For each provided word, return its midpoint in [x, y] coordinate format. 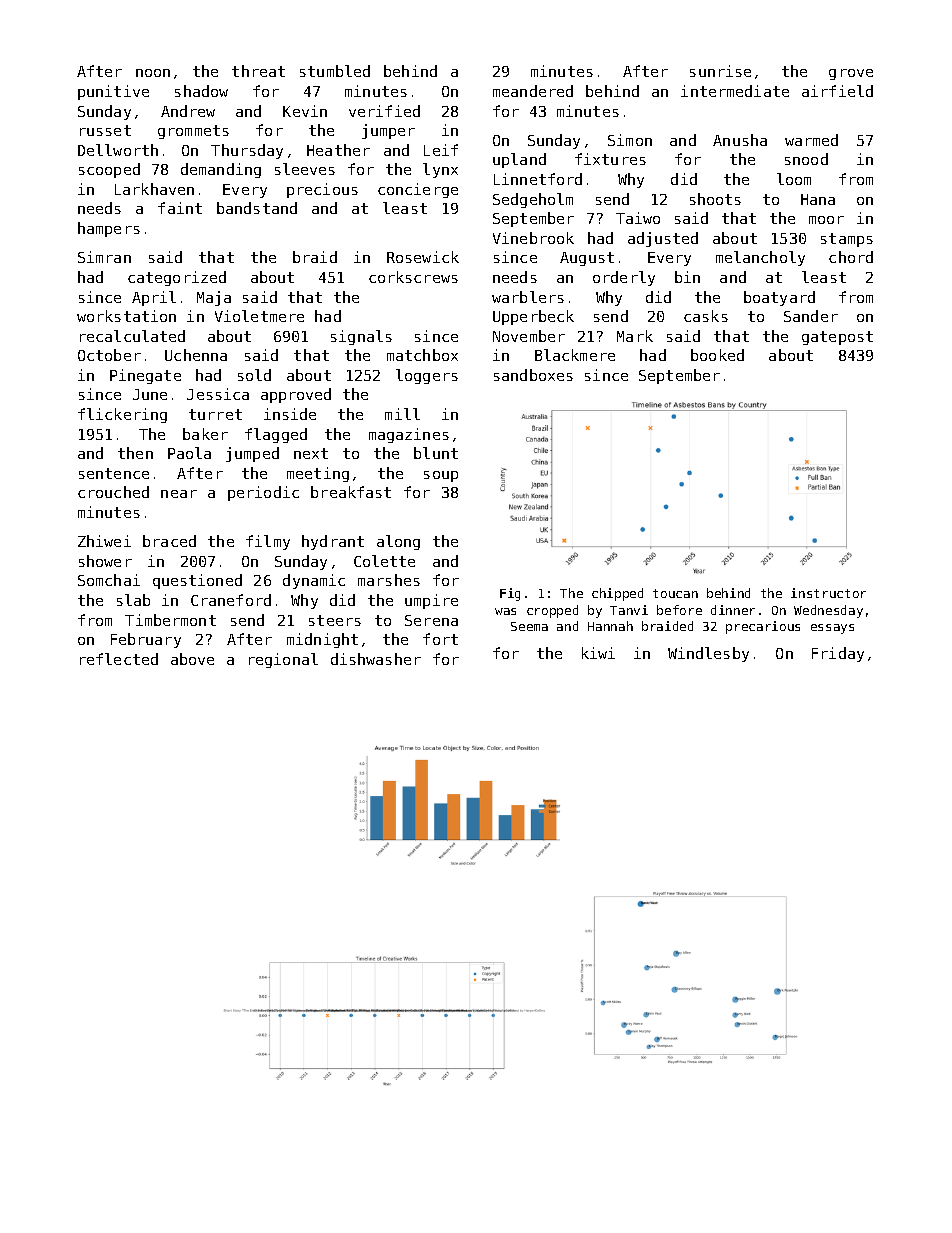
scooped [109, 170]
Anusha [740, 140]
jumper [388, 131]
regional [283, 660]
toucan [675, 593]
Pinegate [145, 376]
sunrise [720, 71]
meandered [533, 91]
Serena [431, 620]
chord [851, 257]
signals [361, 337]
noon [153, 73]
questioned [197, 581]
